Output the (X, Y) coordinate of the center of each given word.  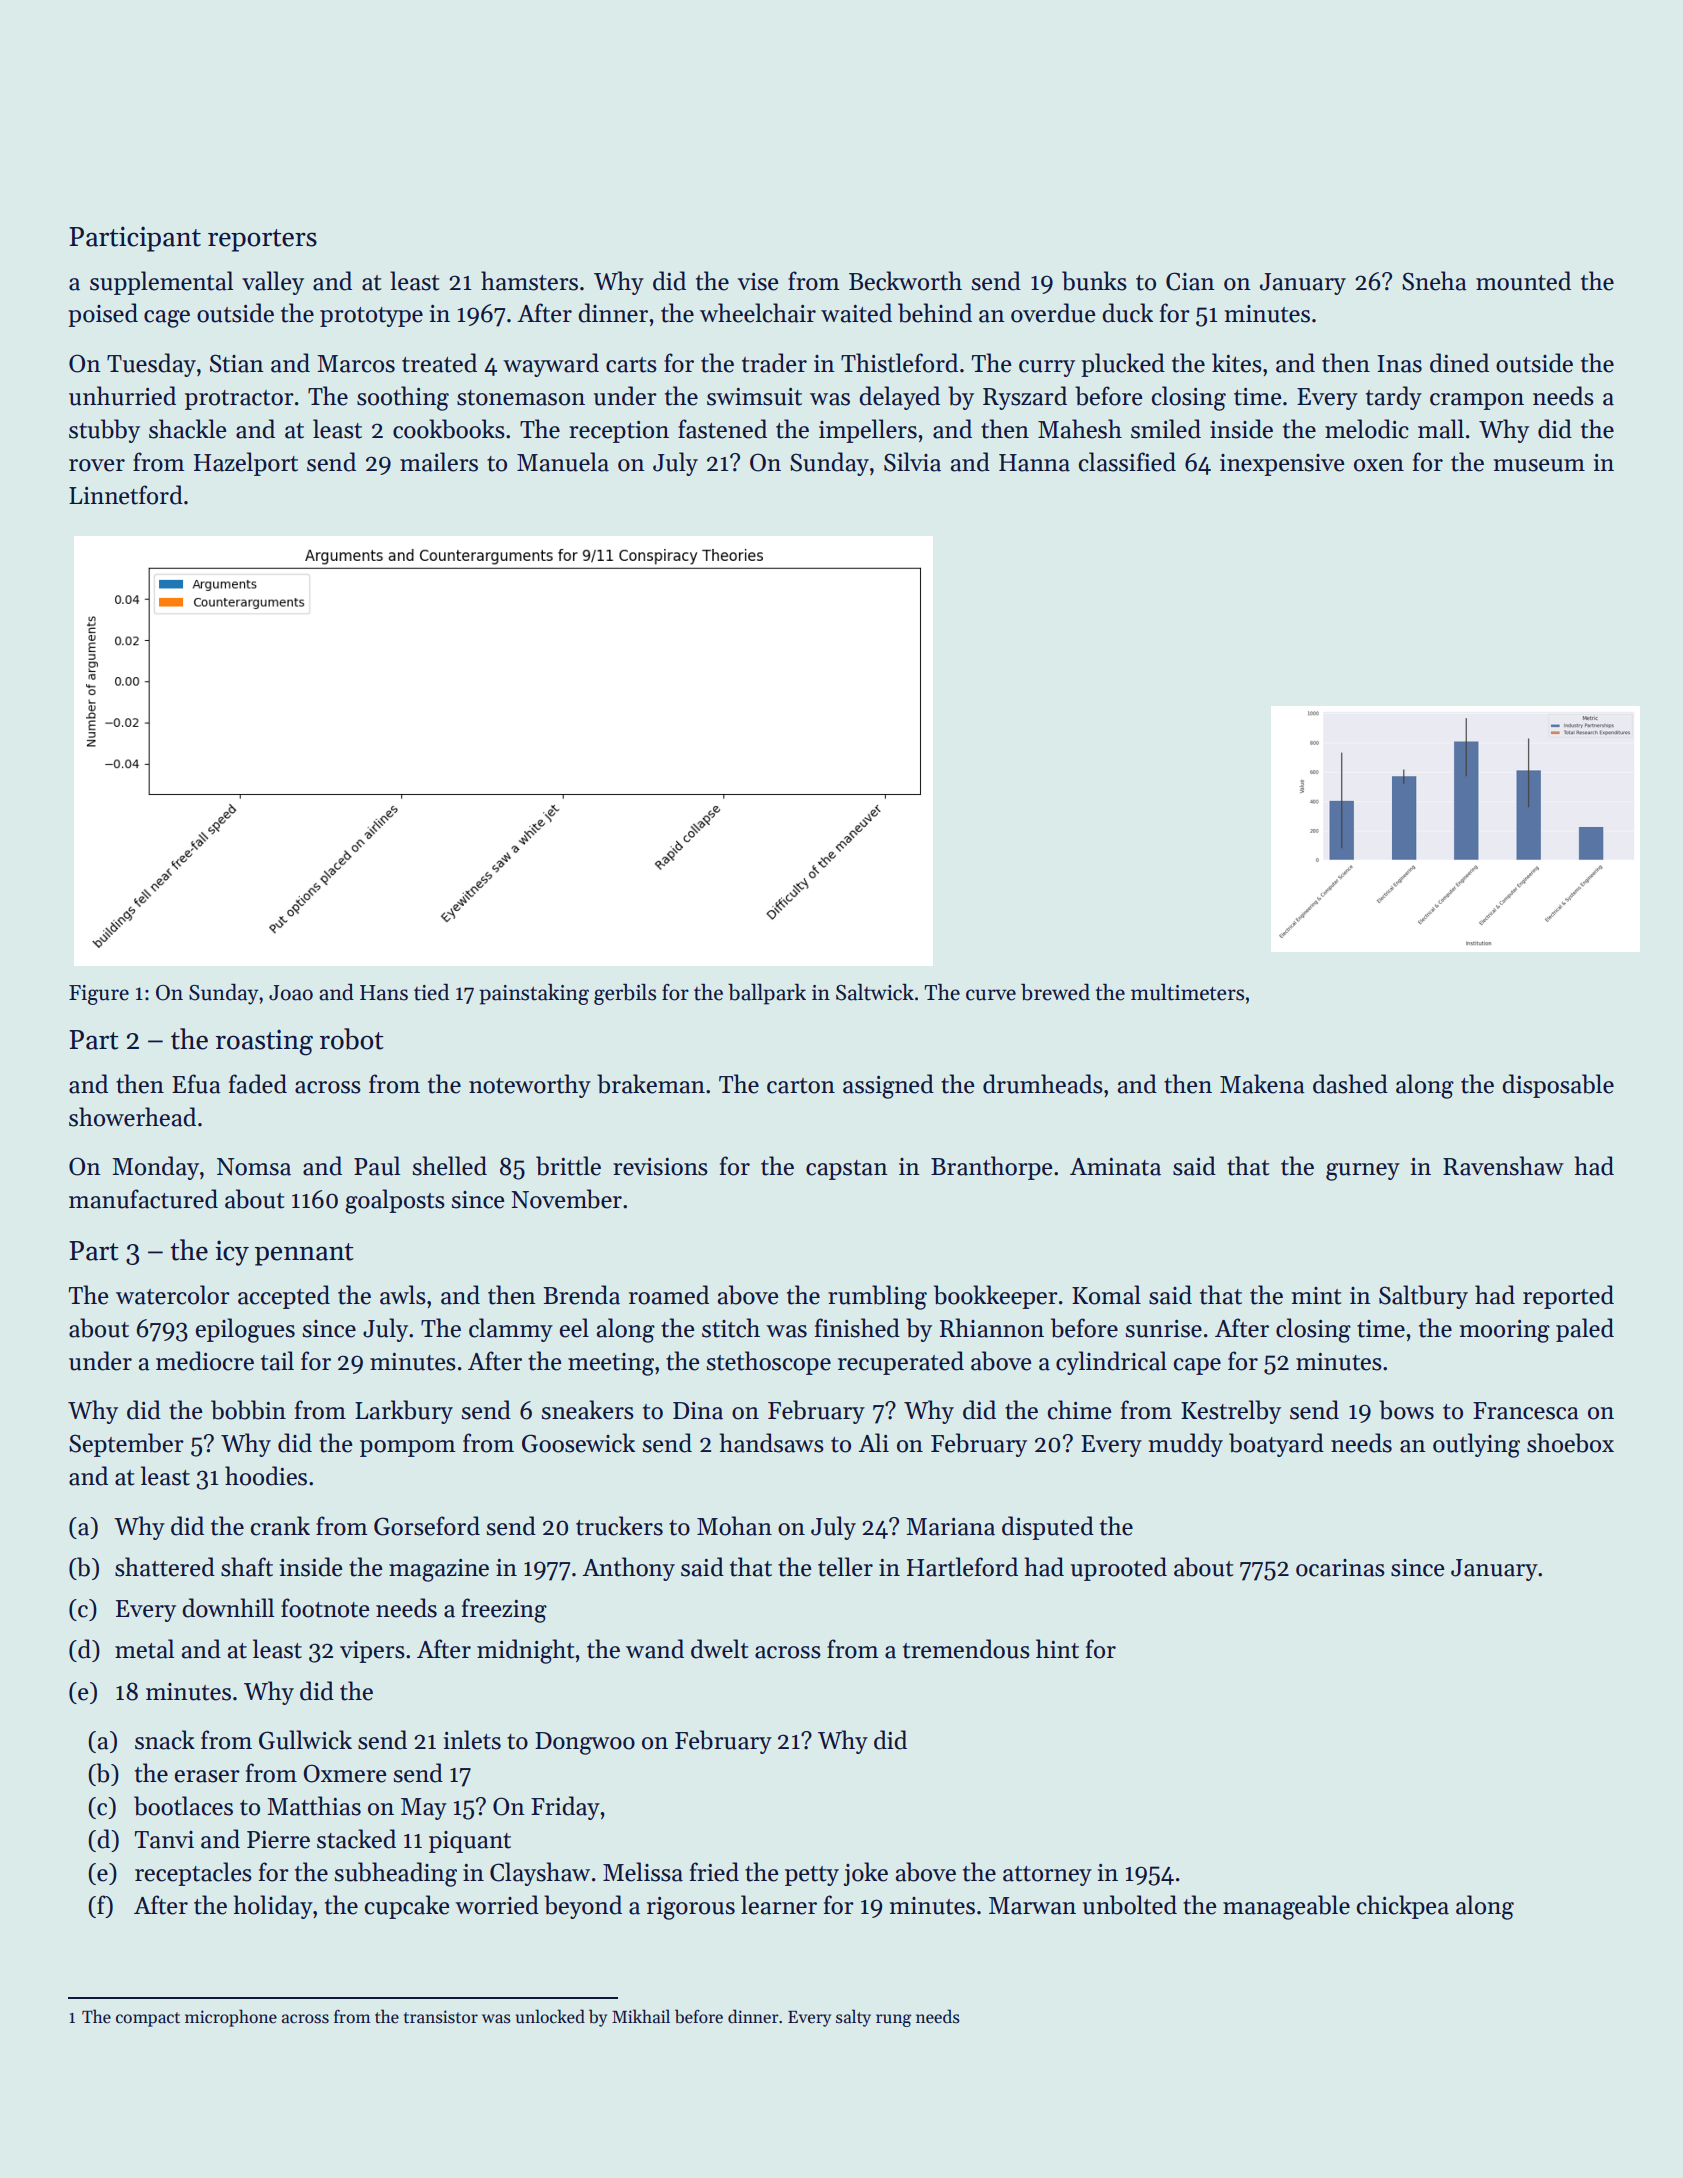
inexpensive (1282, 465)
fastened (722, 429)
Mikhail (641, 2016)
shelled (450, 1166)
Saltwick (875, 992)
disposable (1558, 1086)
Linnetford (126, 495)
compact (148, 2019)
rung (894, 2020)
